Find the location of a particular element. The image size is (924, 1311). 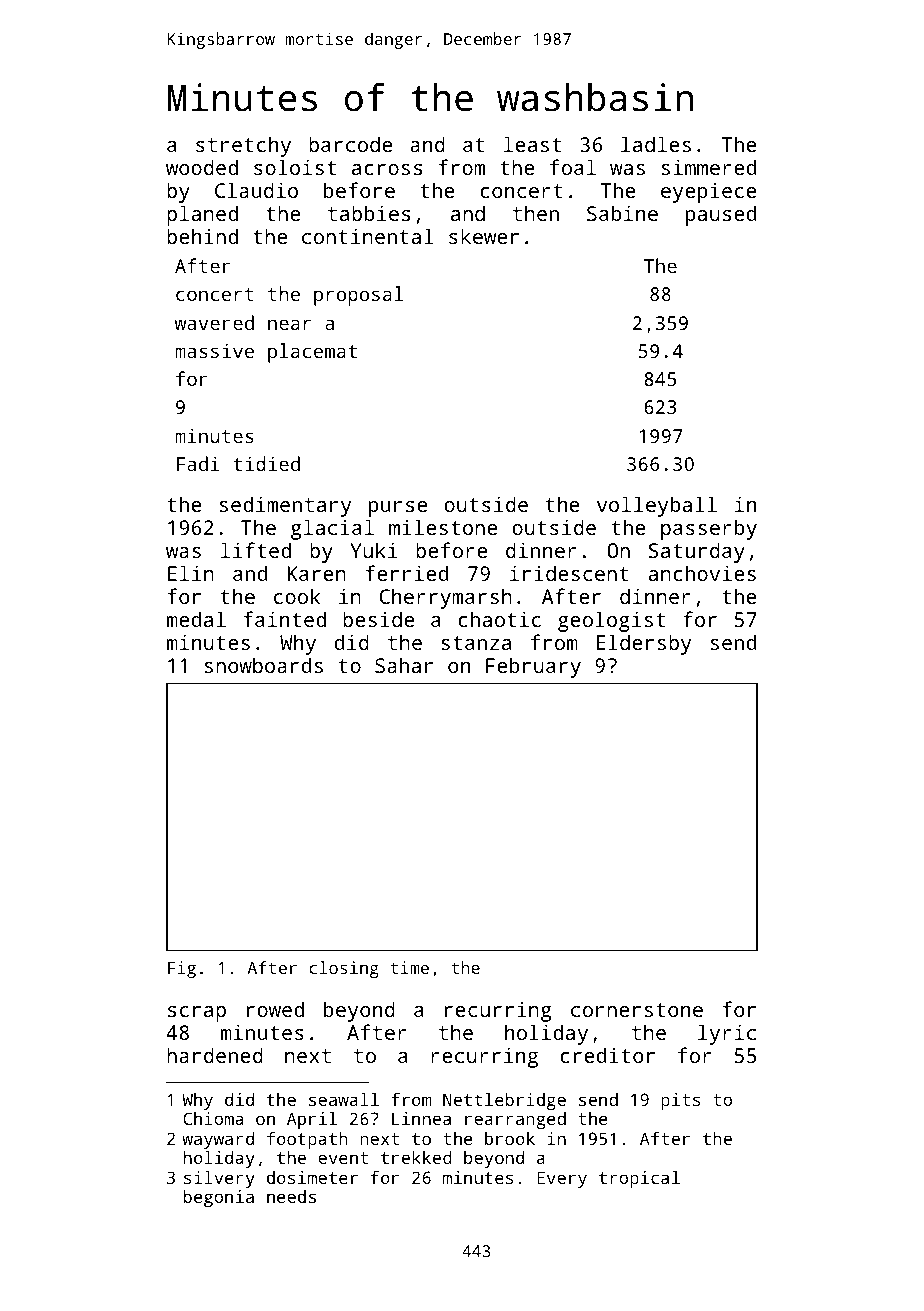

Eldersby is located at coordinates (643, 644).
